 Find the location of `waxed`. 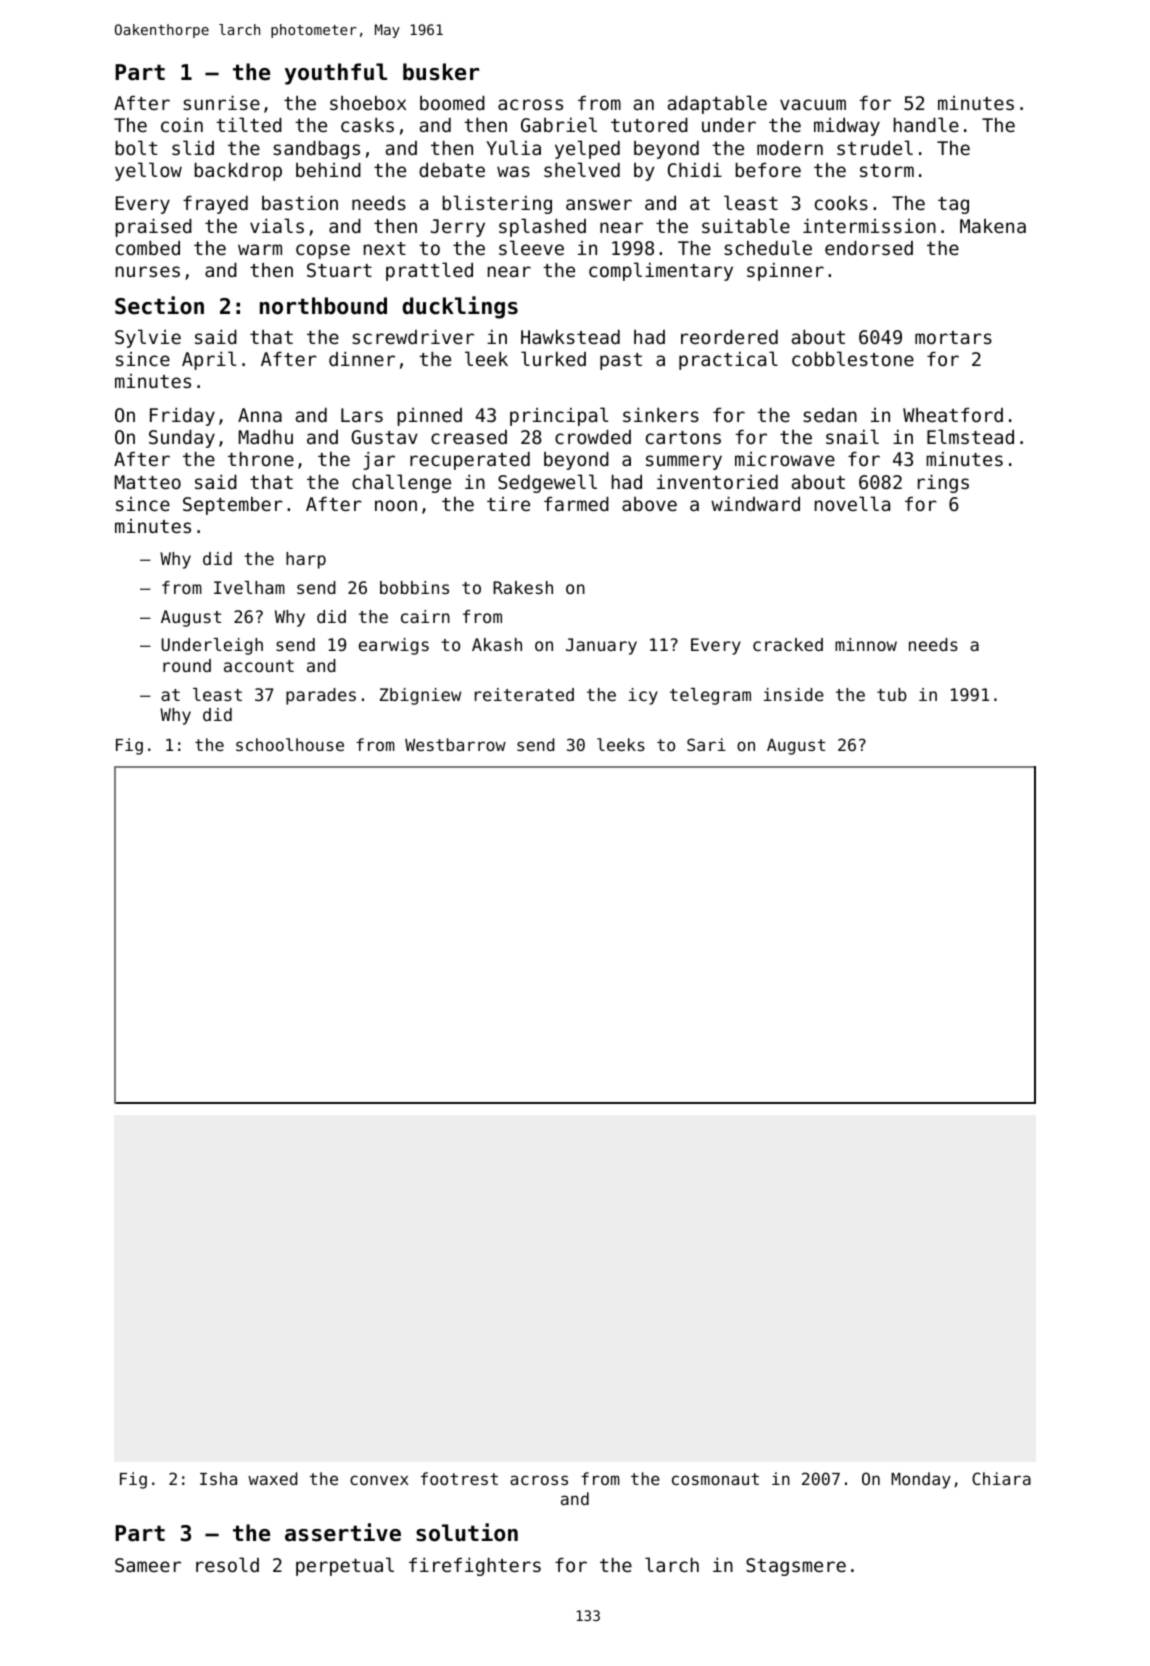

waxed is located at coordinates (272, 1478).
